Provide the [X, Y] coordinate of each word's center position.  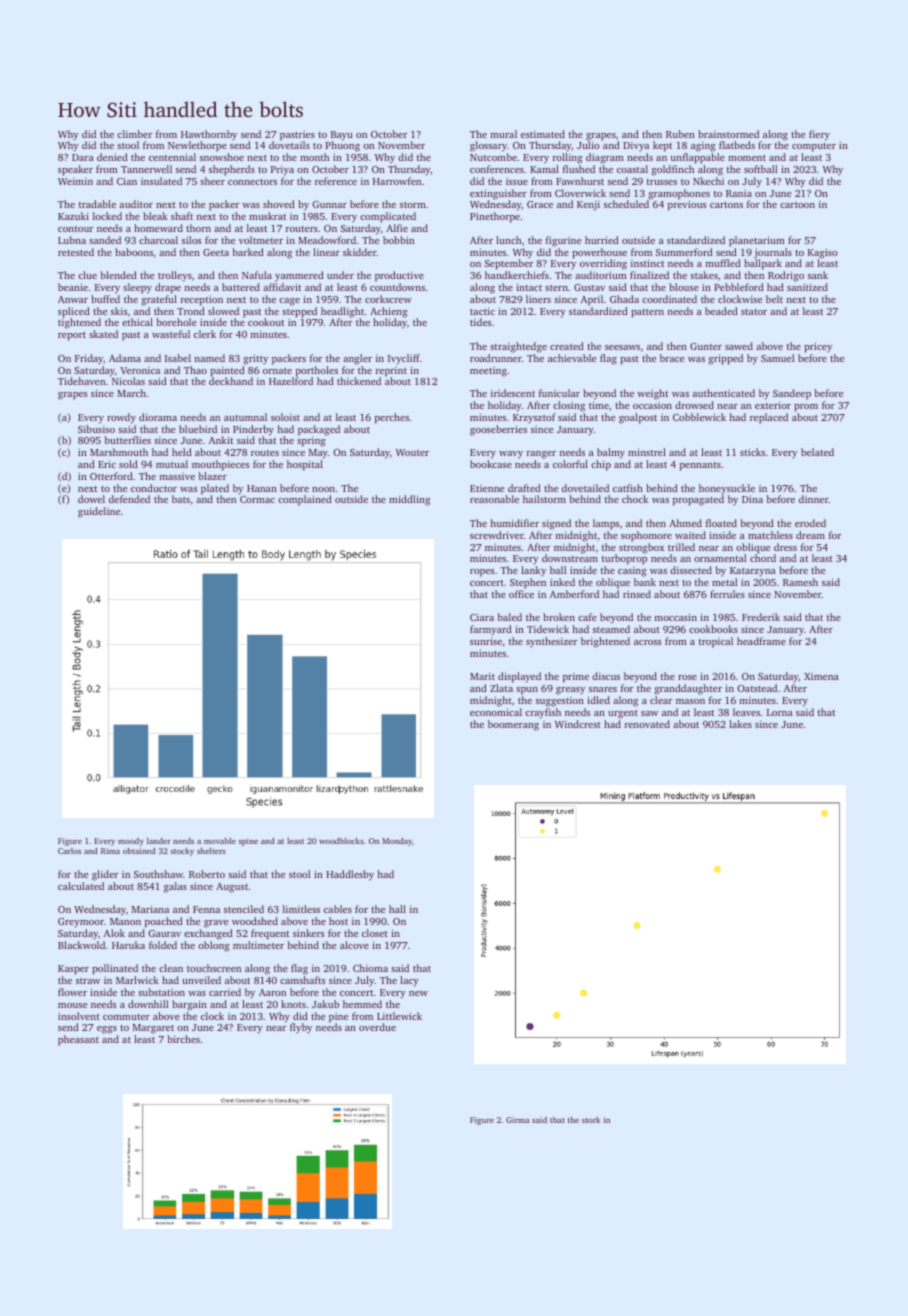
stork [591, 1120]
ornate [277, 371]
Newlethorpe [197, 146]
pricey [818, 347]
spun [527, 691]
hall [397, 909]
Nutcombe [493, 157]
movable [220, 841]
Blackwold [81, 945]
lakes [740, 724]
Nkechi [708, 181]
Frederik [761, 617]
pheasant [78, 1040]
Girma [517, 1120]
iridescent [513, 393]
